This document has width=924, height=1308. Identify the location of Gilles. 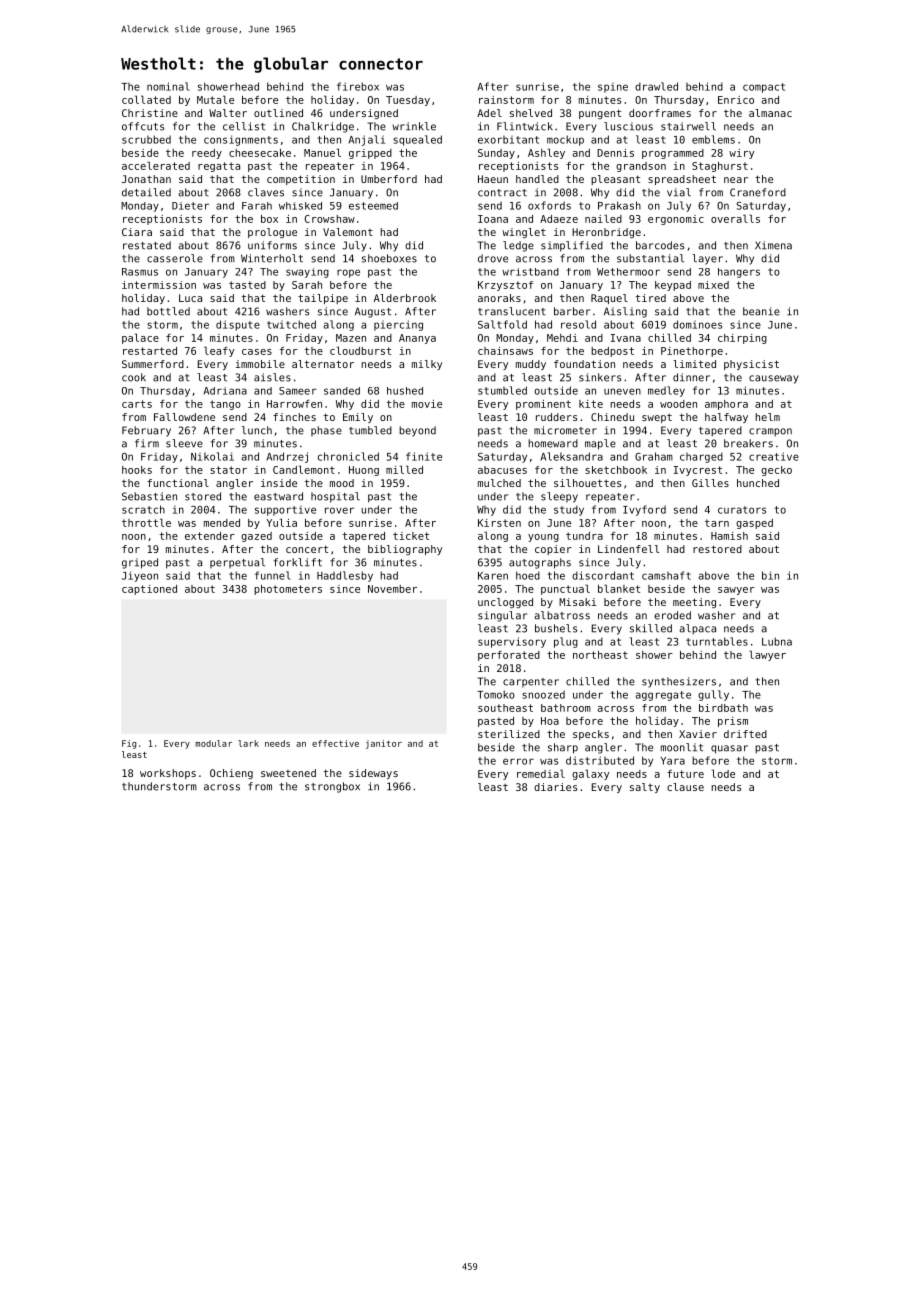
(710, 483).
